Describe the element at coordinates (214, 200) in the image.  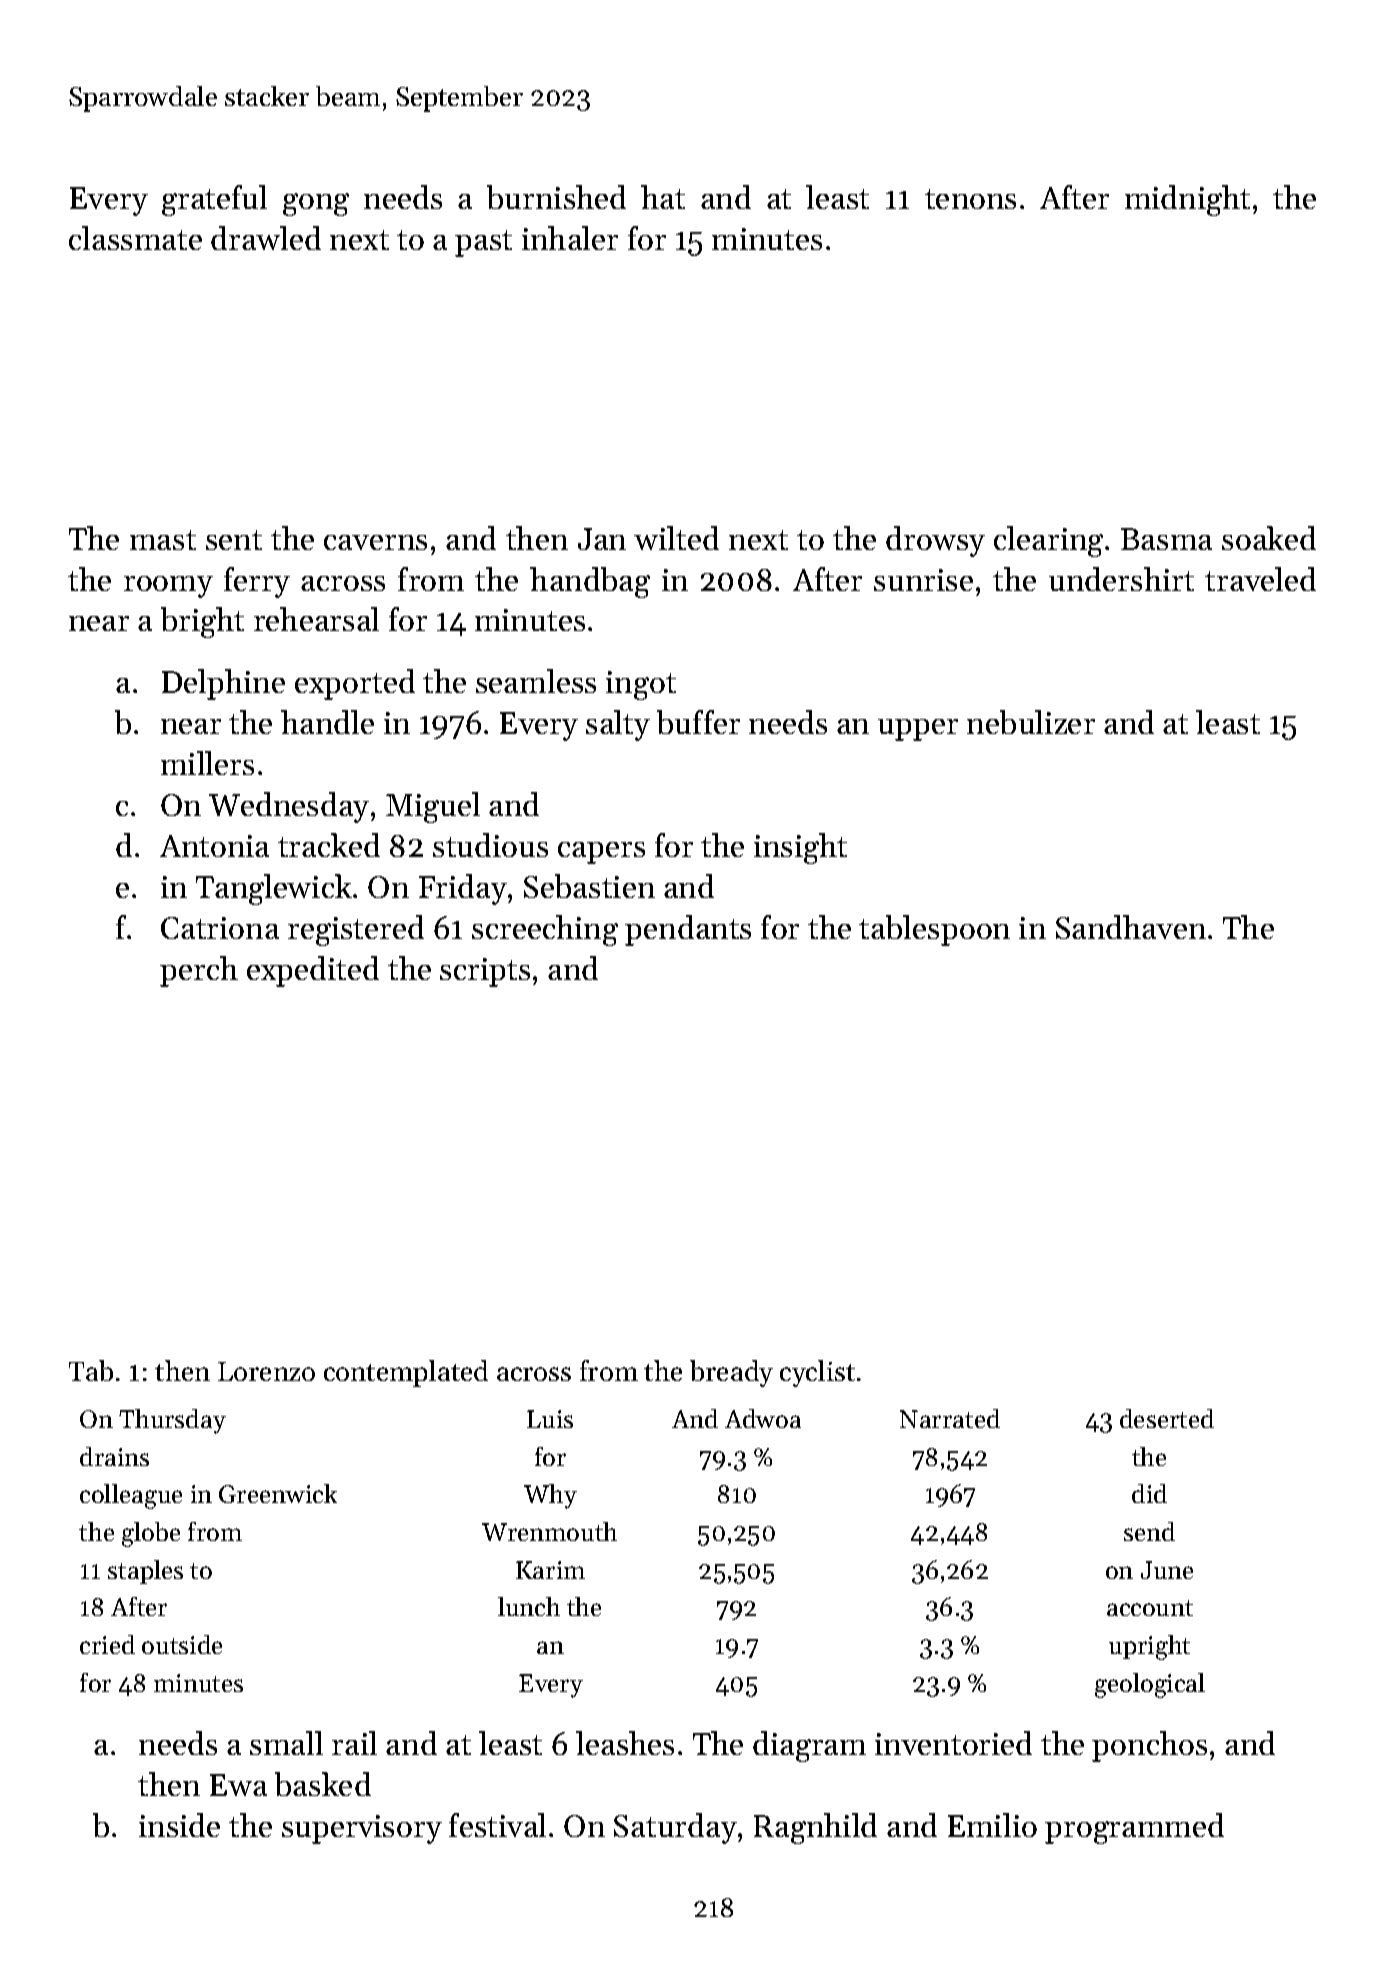
I see `grateful` at that location.
